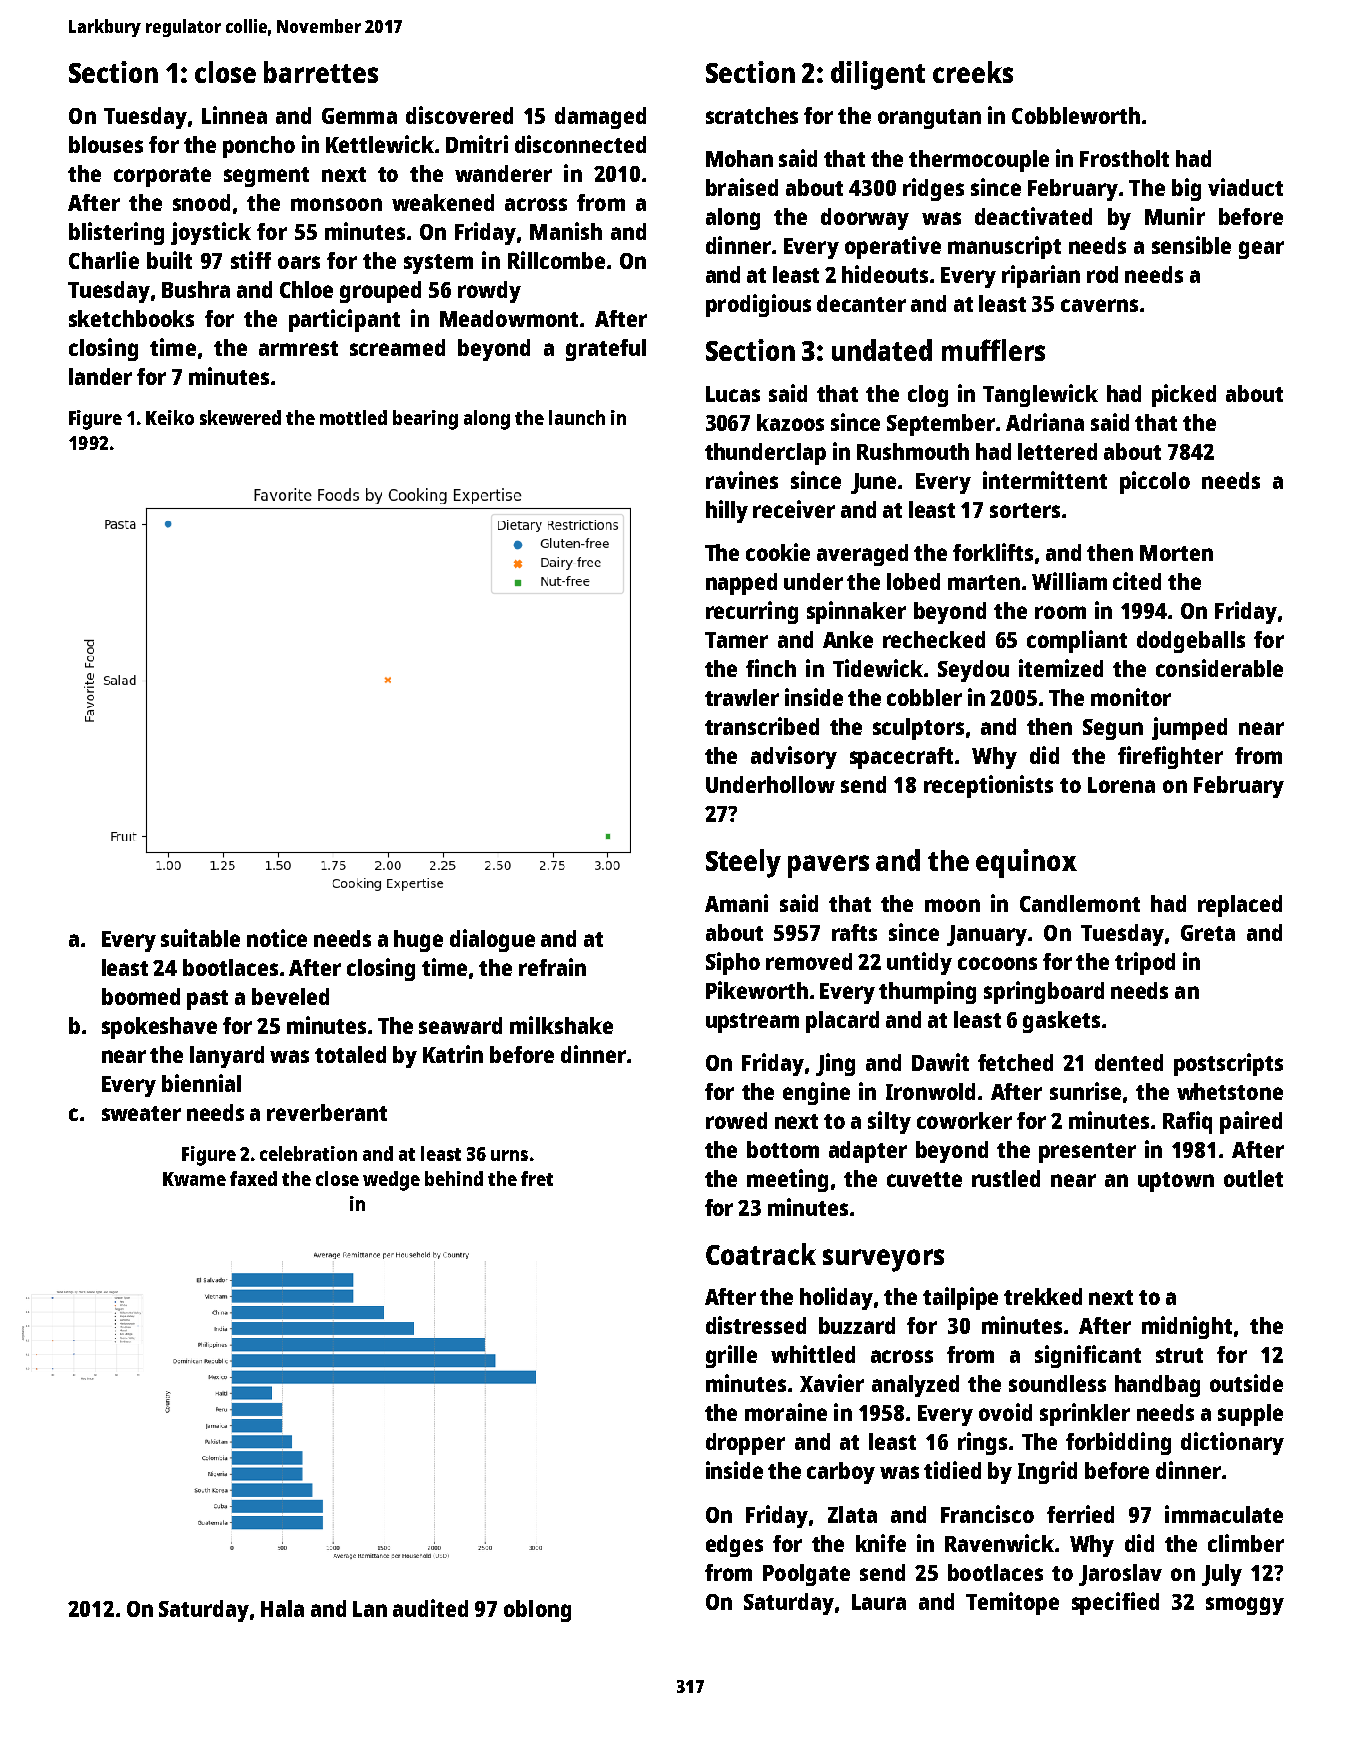  Describe the element at coordinates (282, 1608) in the screenshot. I see `Hala` at that location.
